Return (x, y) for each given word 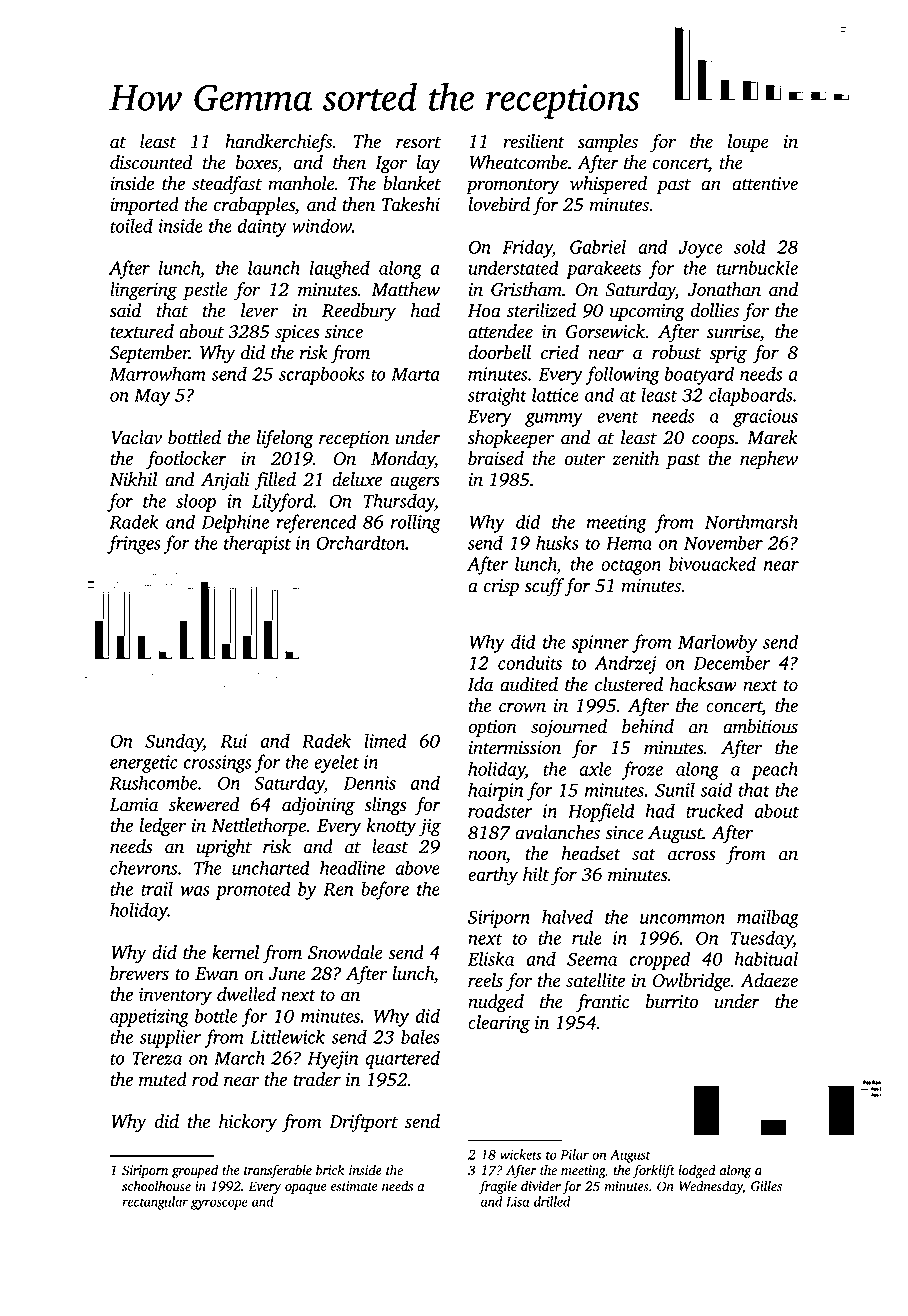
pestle (205, 291)
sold (750, 246)
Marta (415, 374)
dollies (714, 310)
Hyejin (333, 1060)
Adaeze (769, 980)
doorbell (499, 352)
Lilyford (282, 502)
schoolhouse (156, 1186)
